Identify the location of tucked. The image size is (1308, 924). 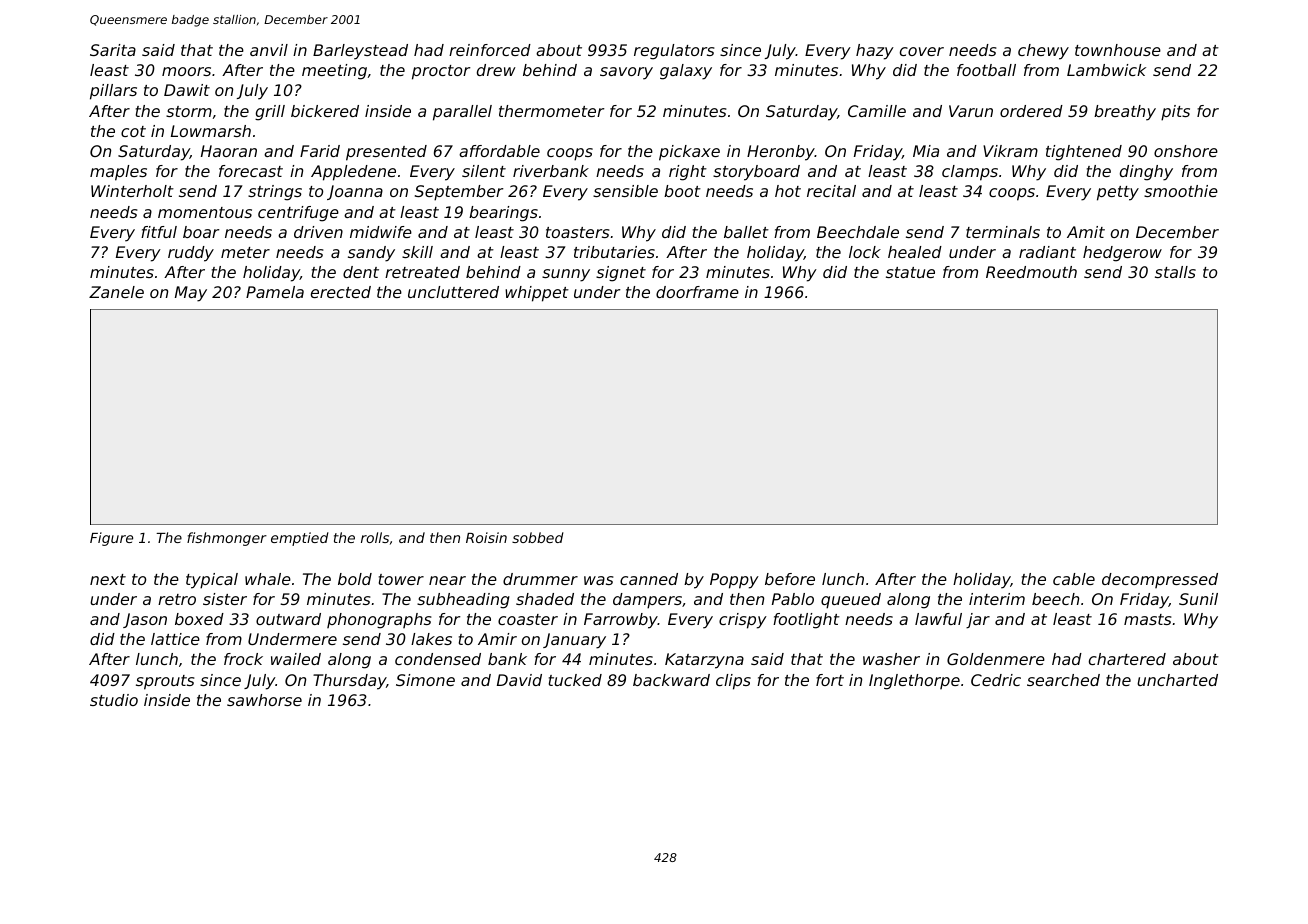
(575, 680).
